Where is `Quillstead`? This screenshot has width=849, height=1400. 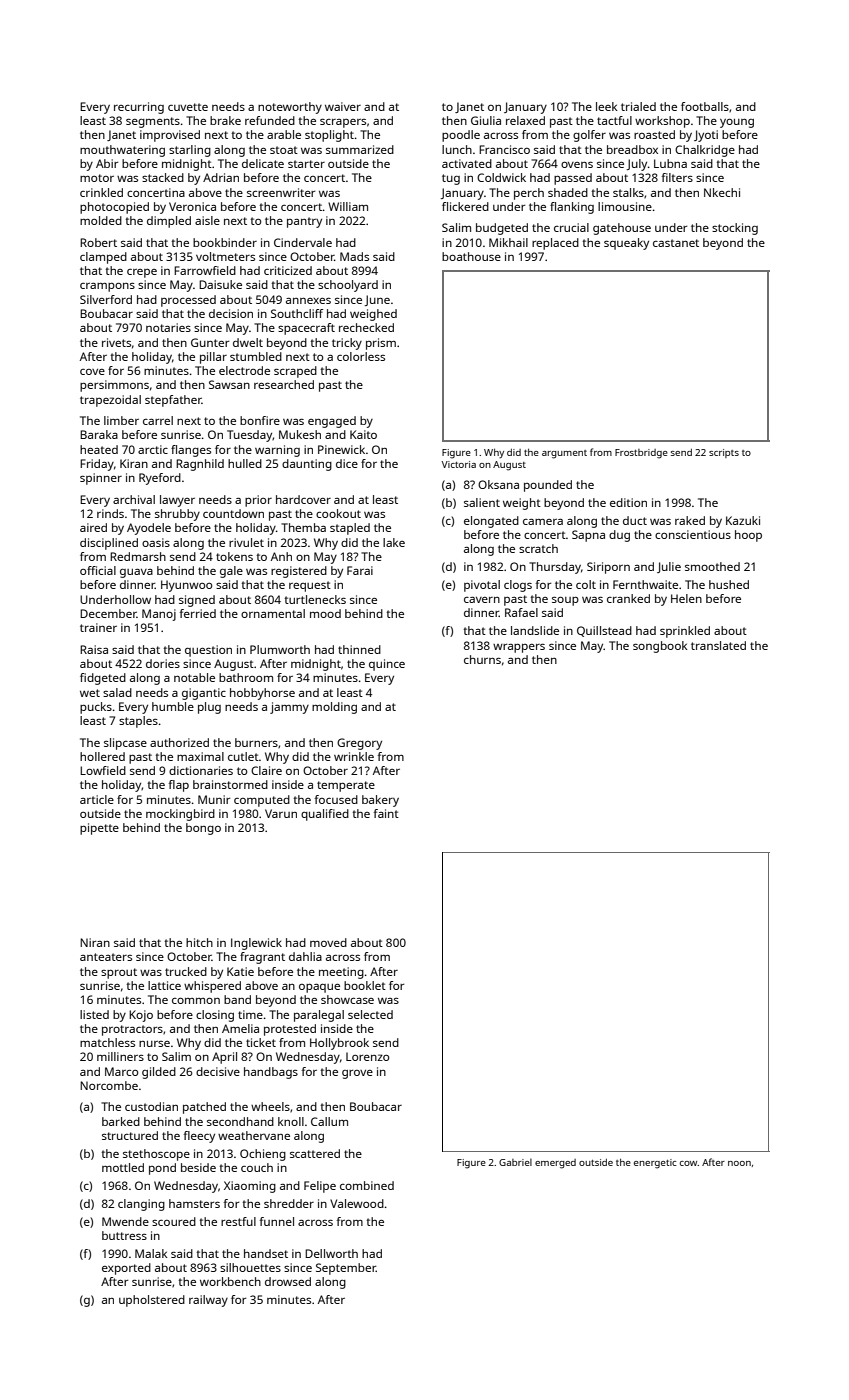
Quillstead is located at coordinates (604, 631).
